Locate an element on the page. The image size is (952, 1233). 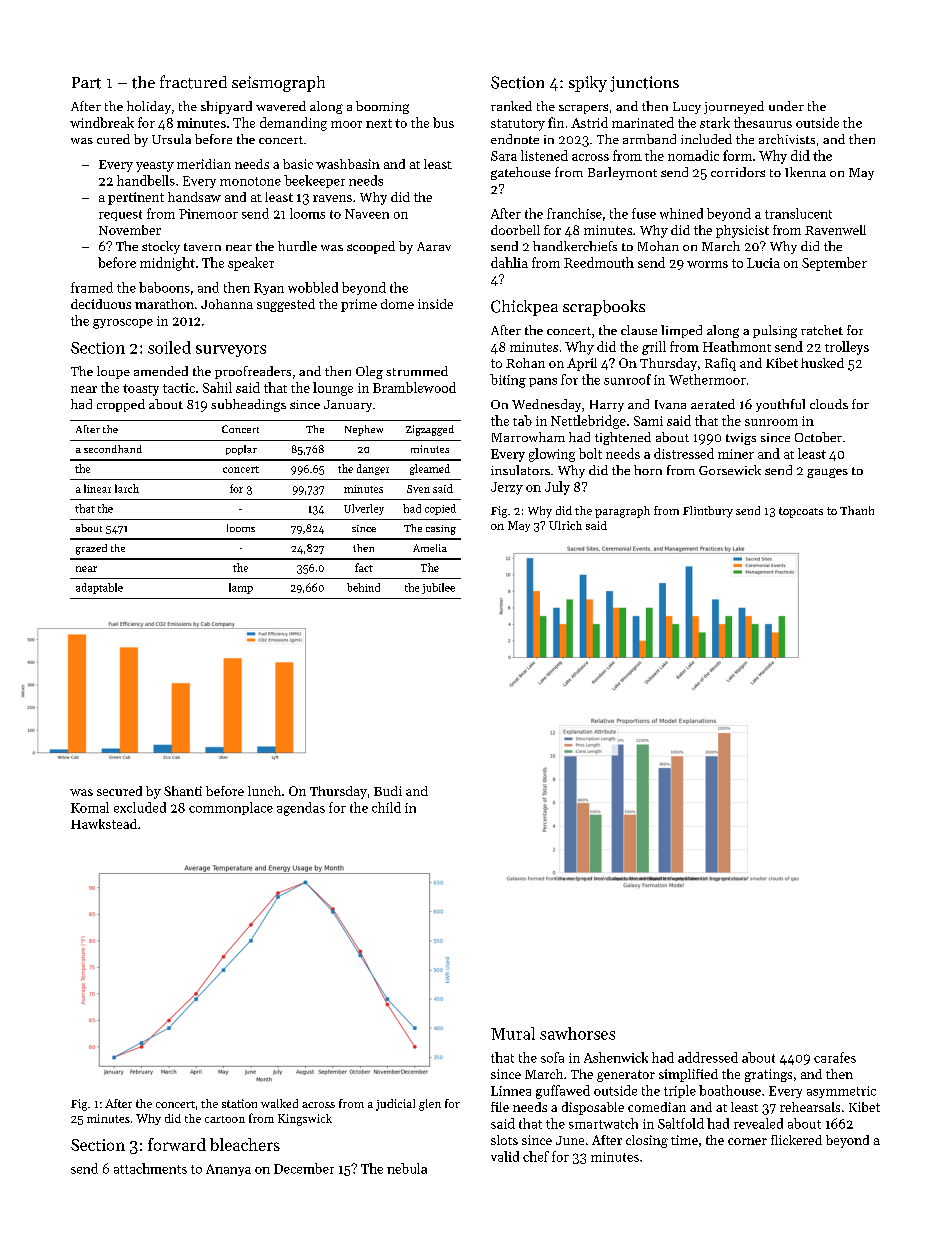
topcoats is located at coordinates (801, 512).
